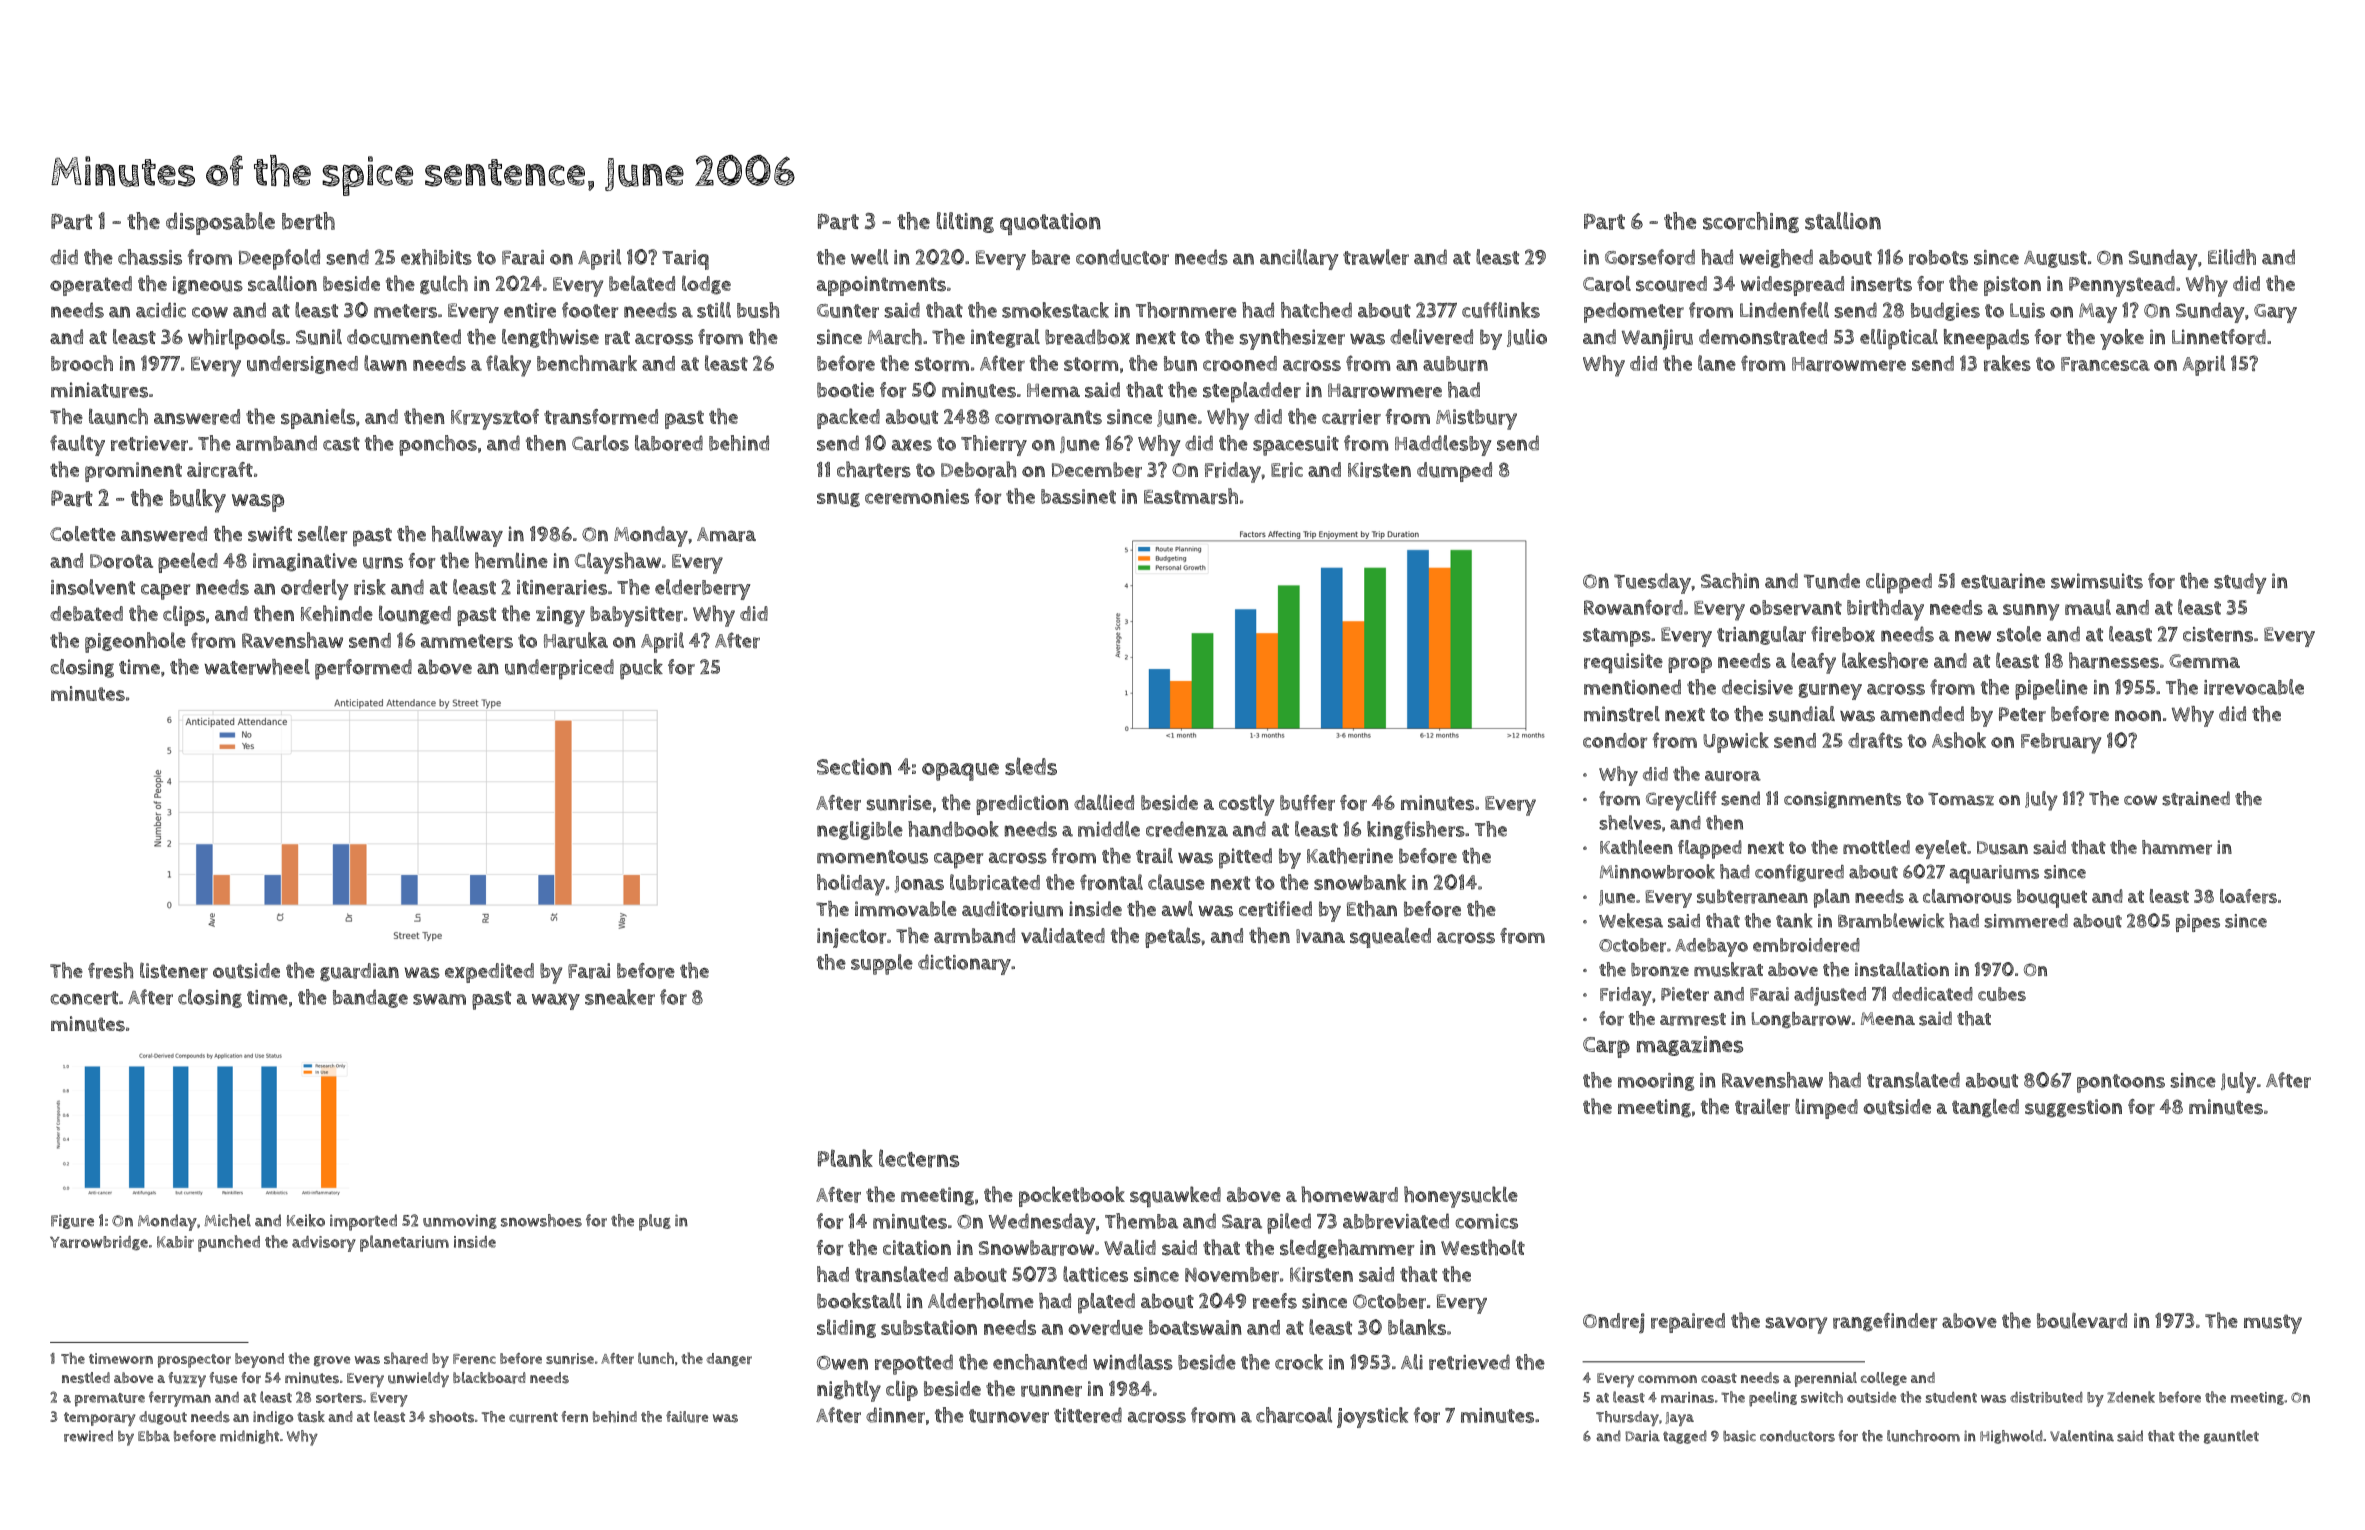 The width and height of the screenshot is (2365, 1530). What do you see at coordinates (965, 222) in the screenshot?
I see `lilting` at bounding box center [965, 222].
